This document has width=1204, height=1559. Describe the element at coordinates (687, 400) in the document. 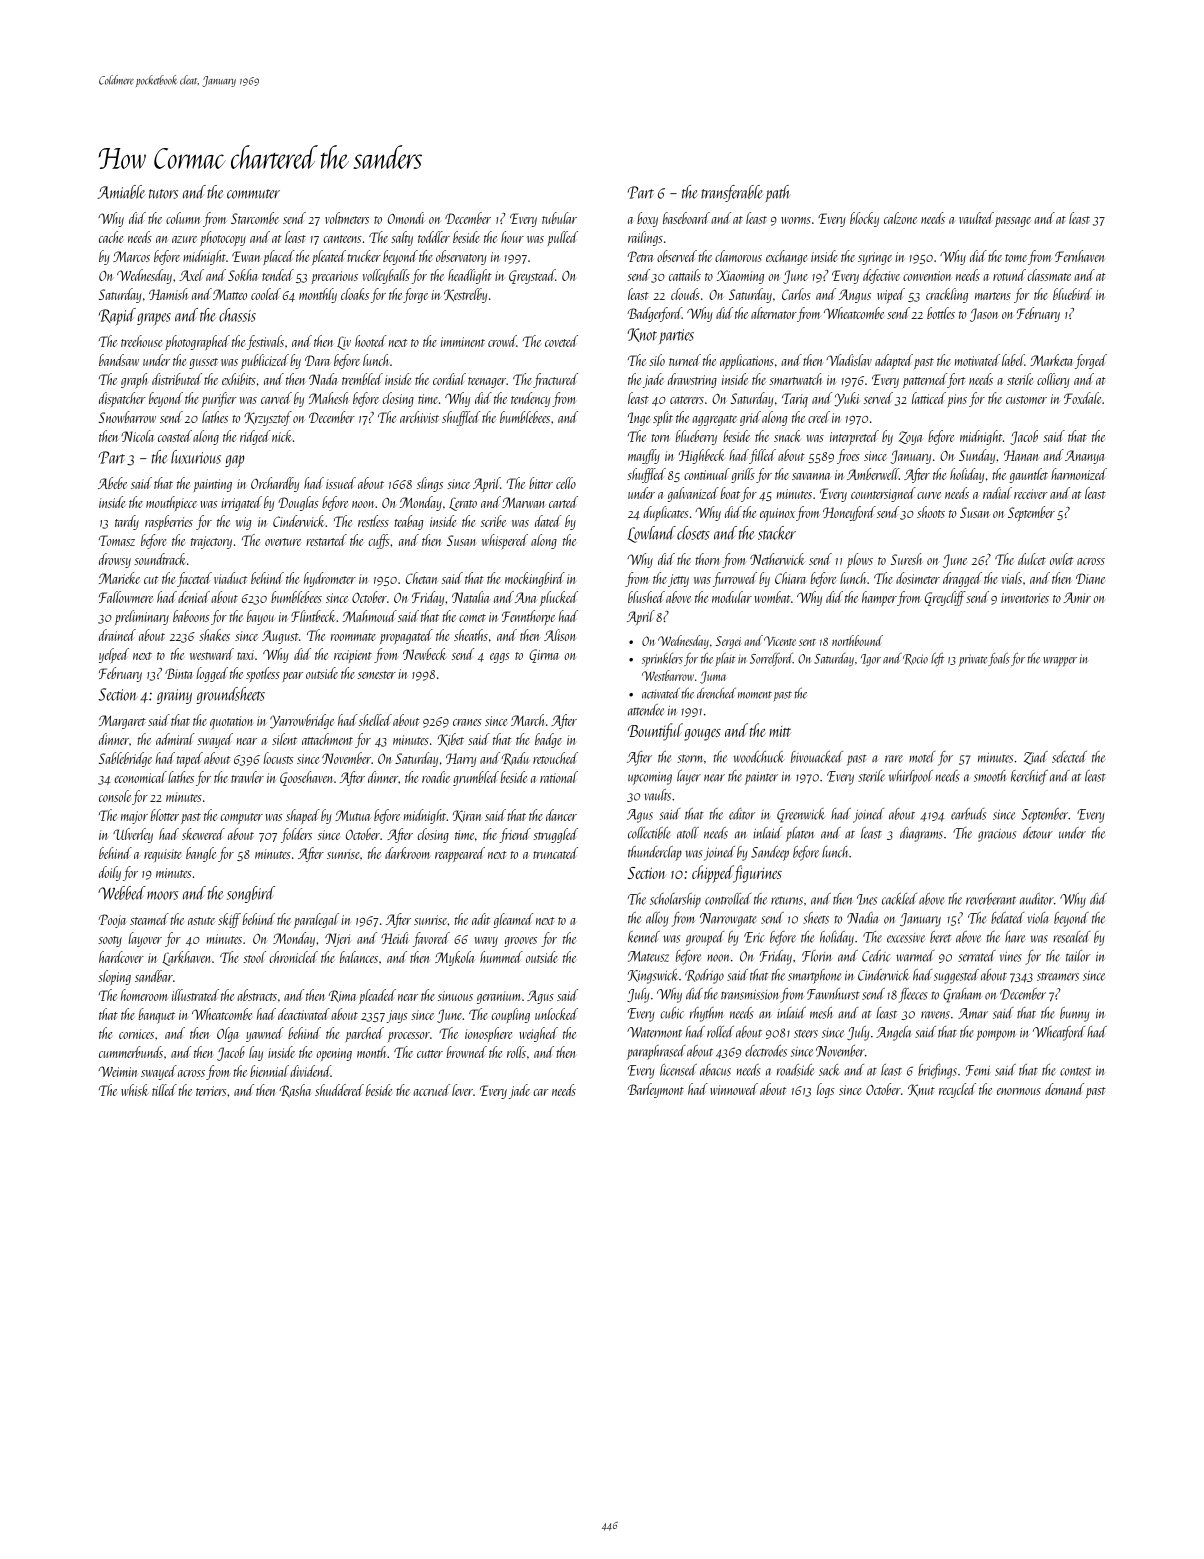

I see `caterers` at that location.
